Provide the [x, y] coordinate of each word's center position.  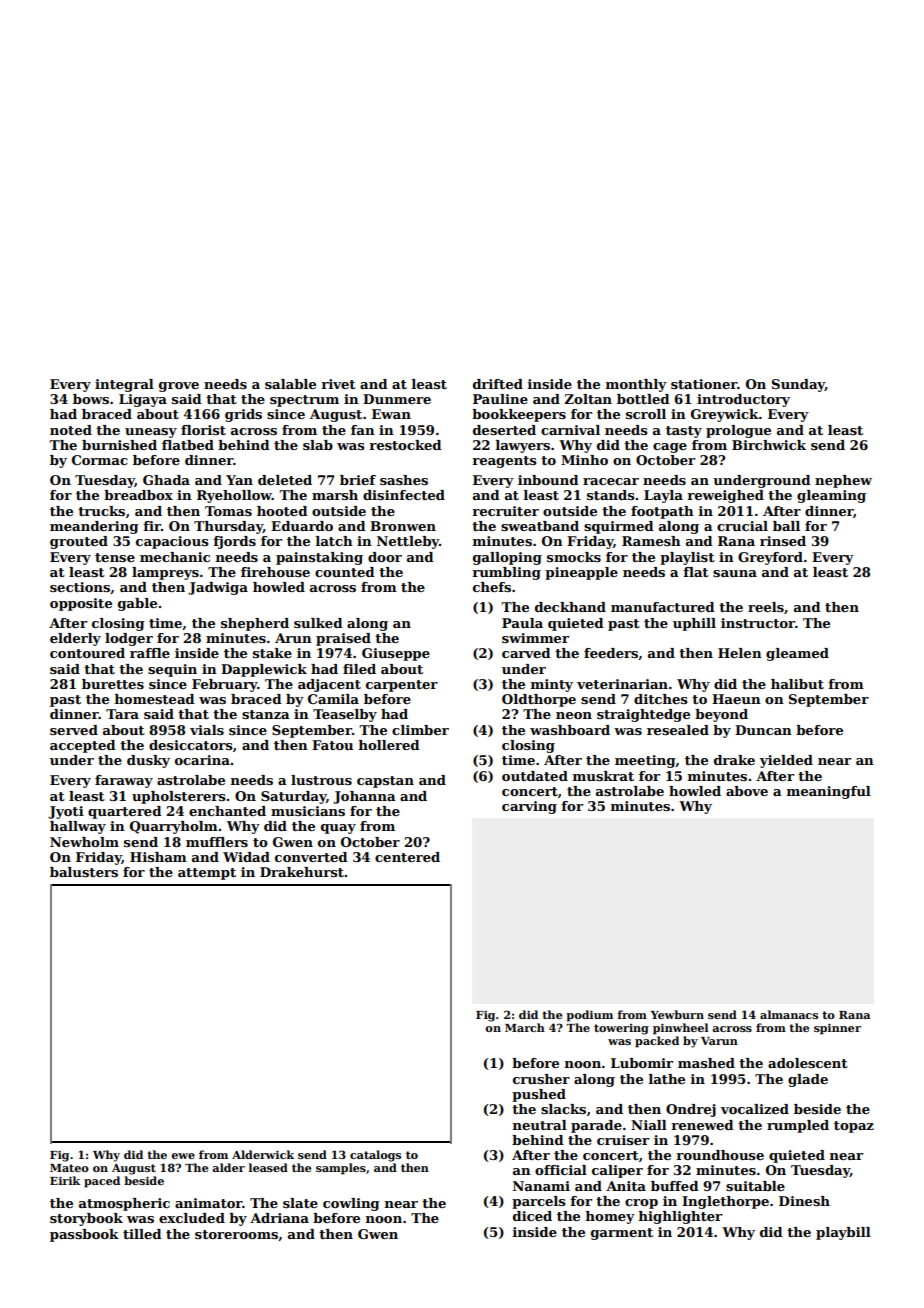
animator [209, 1203]
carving [529, 807]
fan [363, 430]
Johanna [364, 797]
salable [290, 384]
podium [589, 1016]
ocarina [202, 760]
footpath [662, 512]
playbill [843, 1233]
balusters [84, 872]
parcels [538, 1202]
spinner [837, 1029]
